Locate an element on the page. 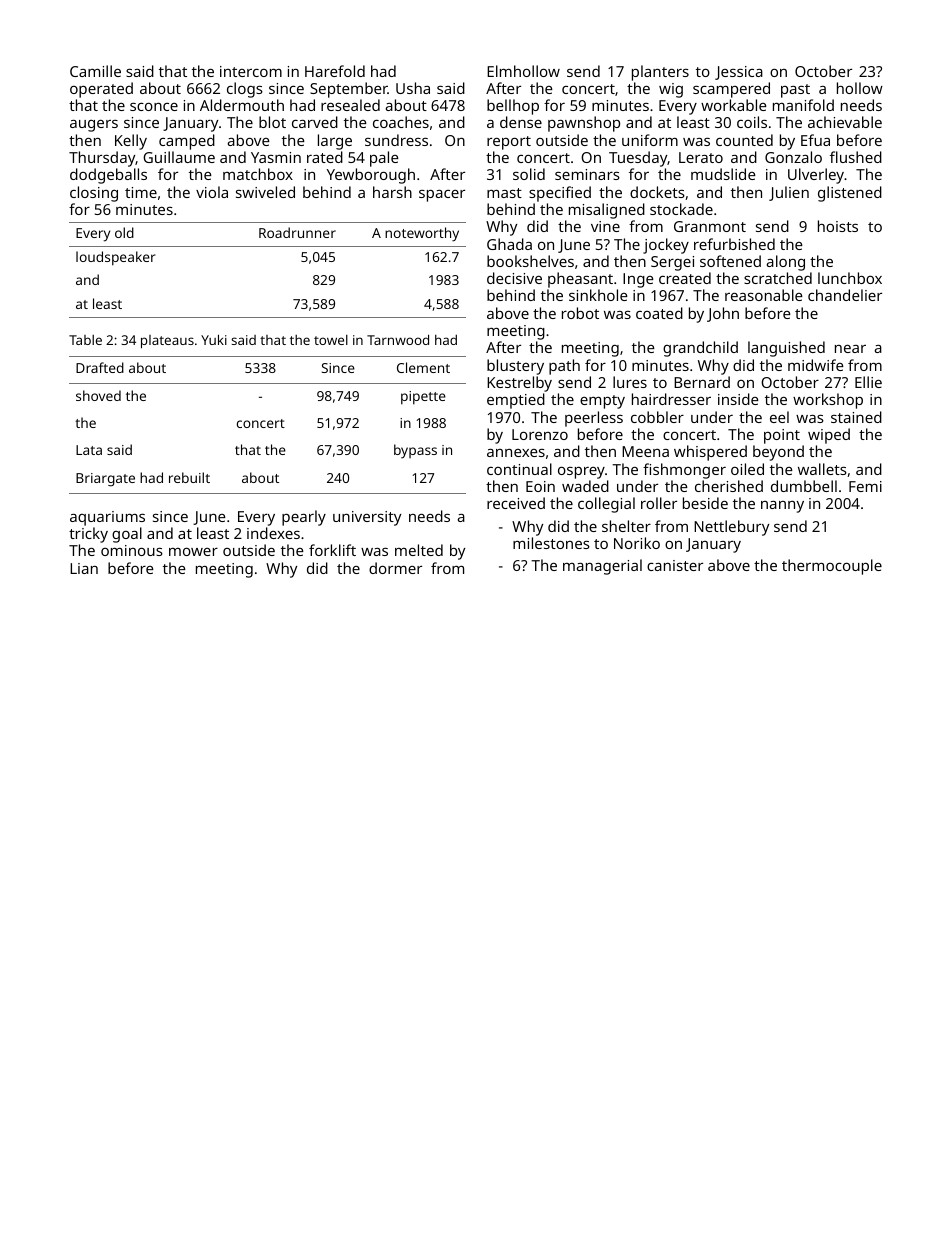 The width and height of the image is (952, 1233). inside is located at coordinates (738, 399).
